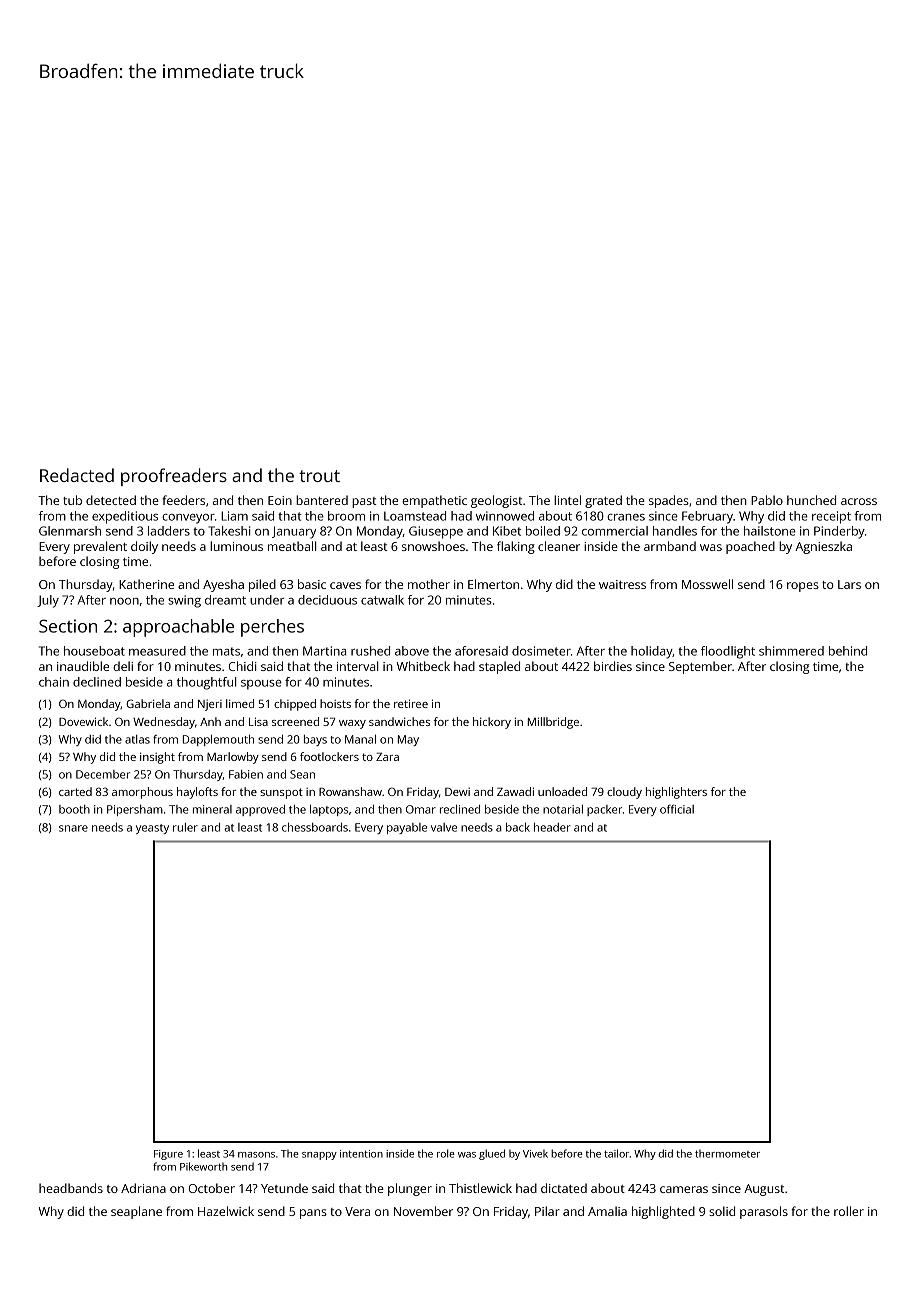  I want to click on dosimeter, so click(541, 651).
